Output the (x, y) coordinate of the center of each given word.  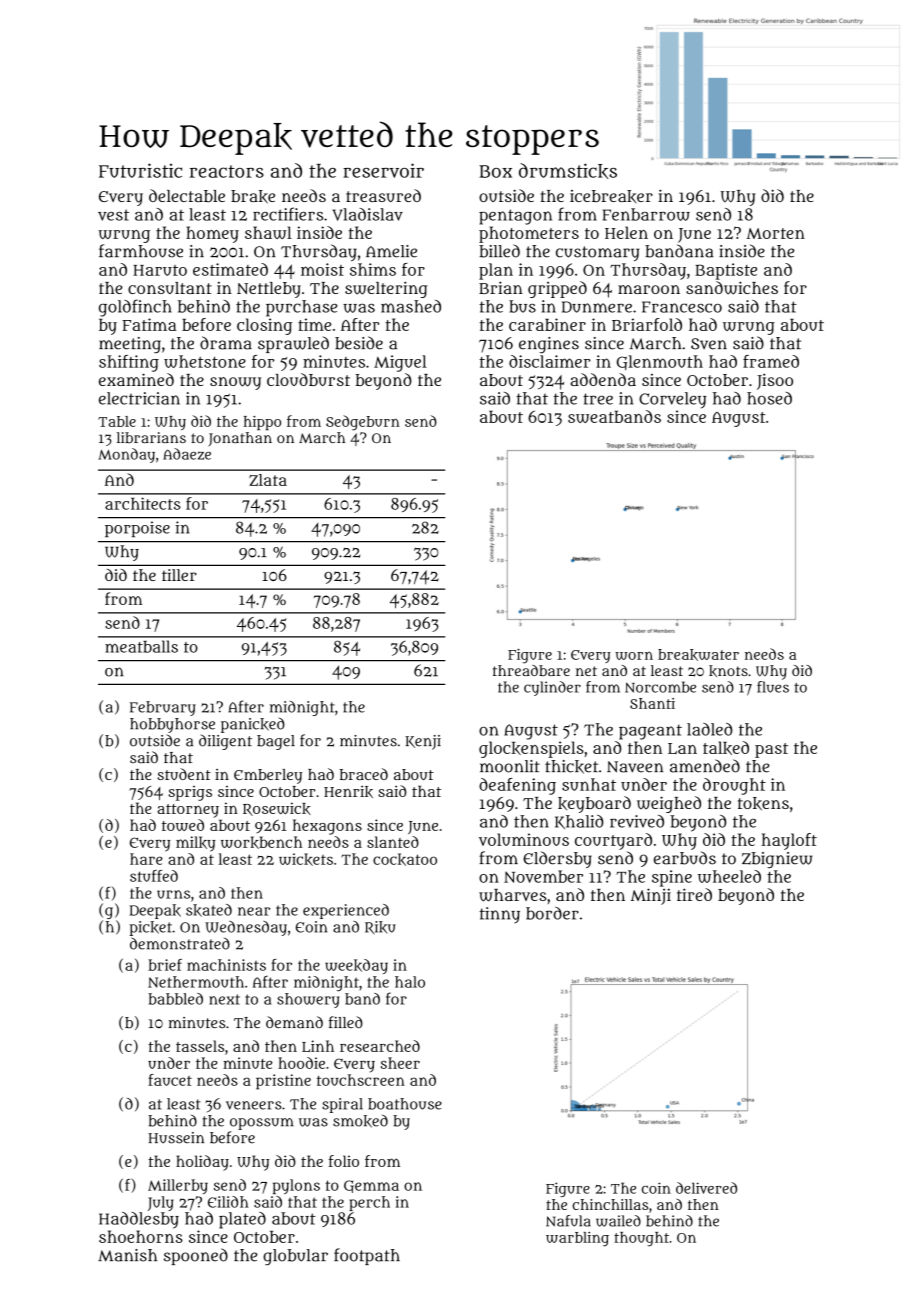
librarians (151, 437)
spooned (196, 1256)
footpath (367, 1256)
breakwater (698, 655)
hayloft (789, 841)
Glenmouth (660, 362)
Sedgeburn (363, 423)
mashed (411, 306)
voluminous (524, 839)
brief (165, 965)
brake (253, 197)
